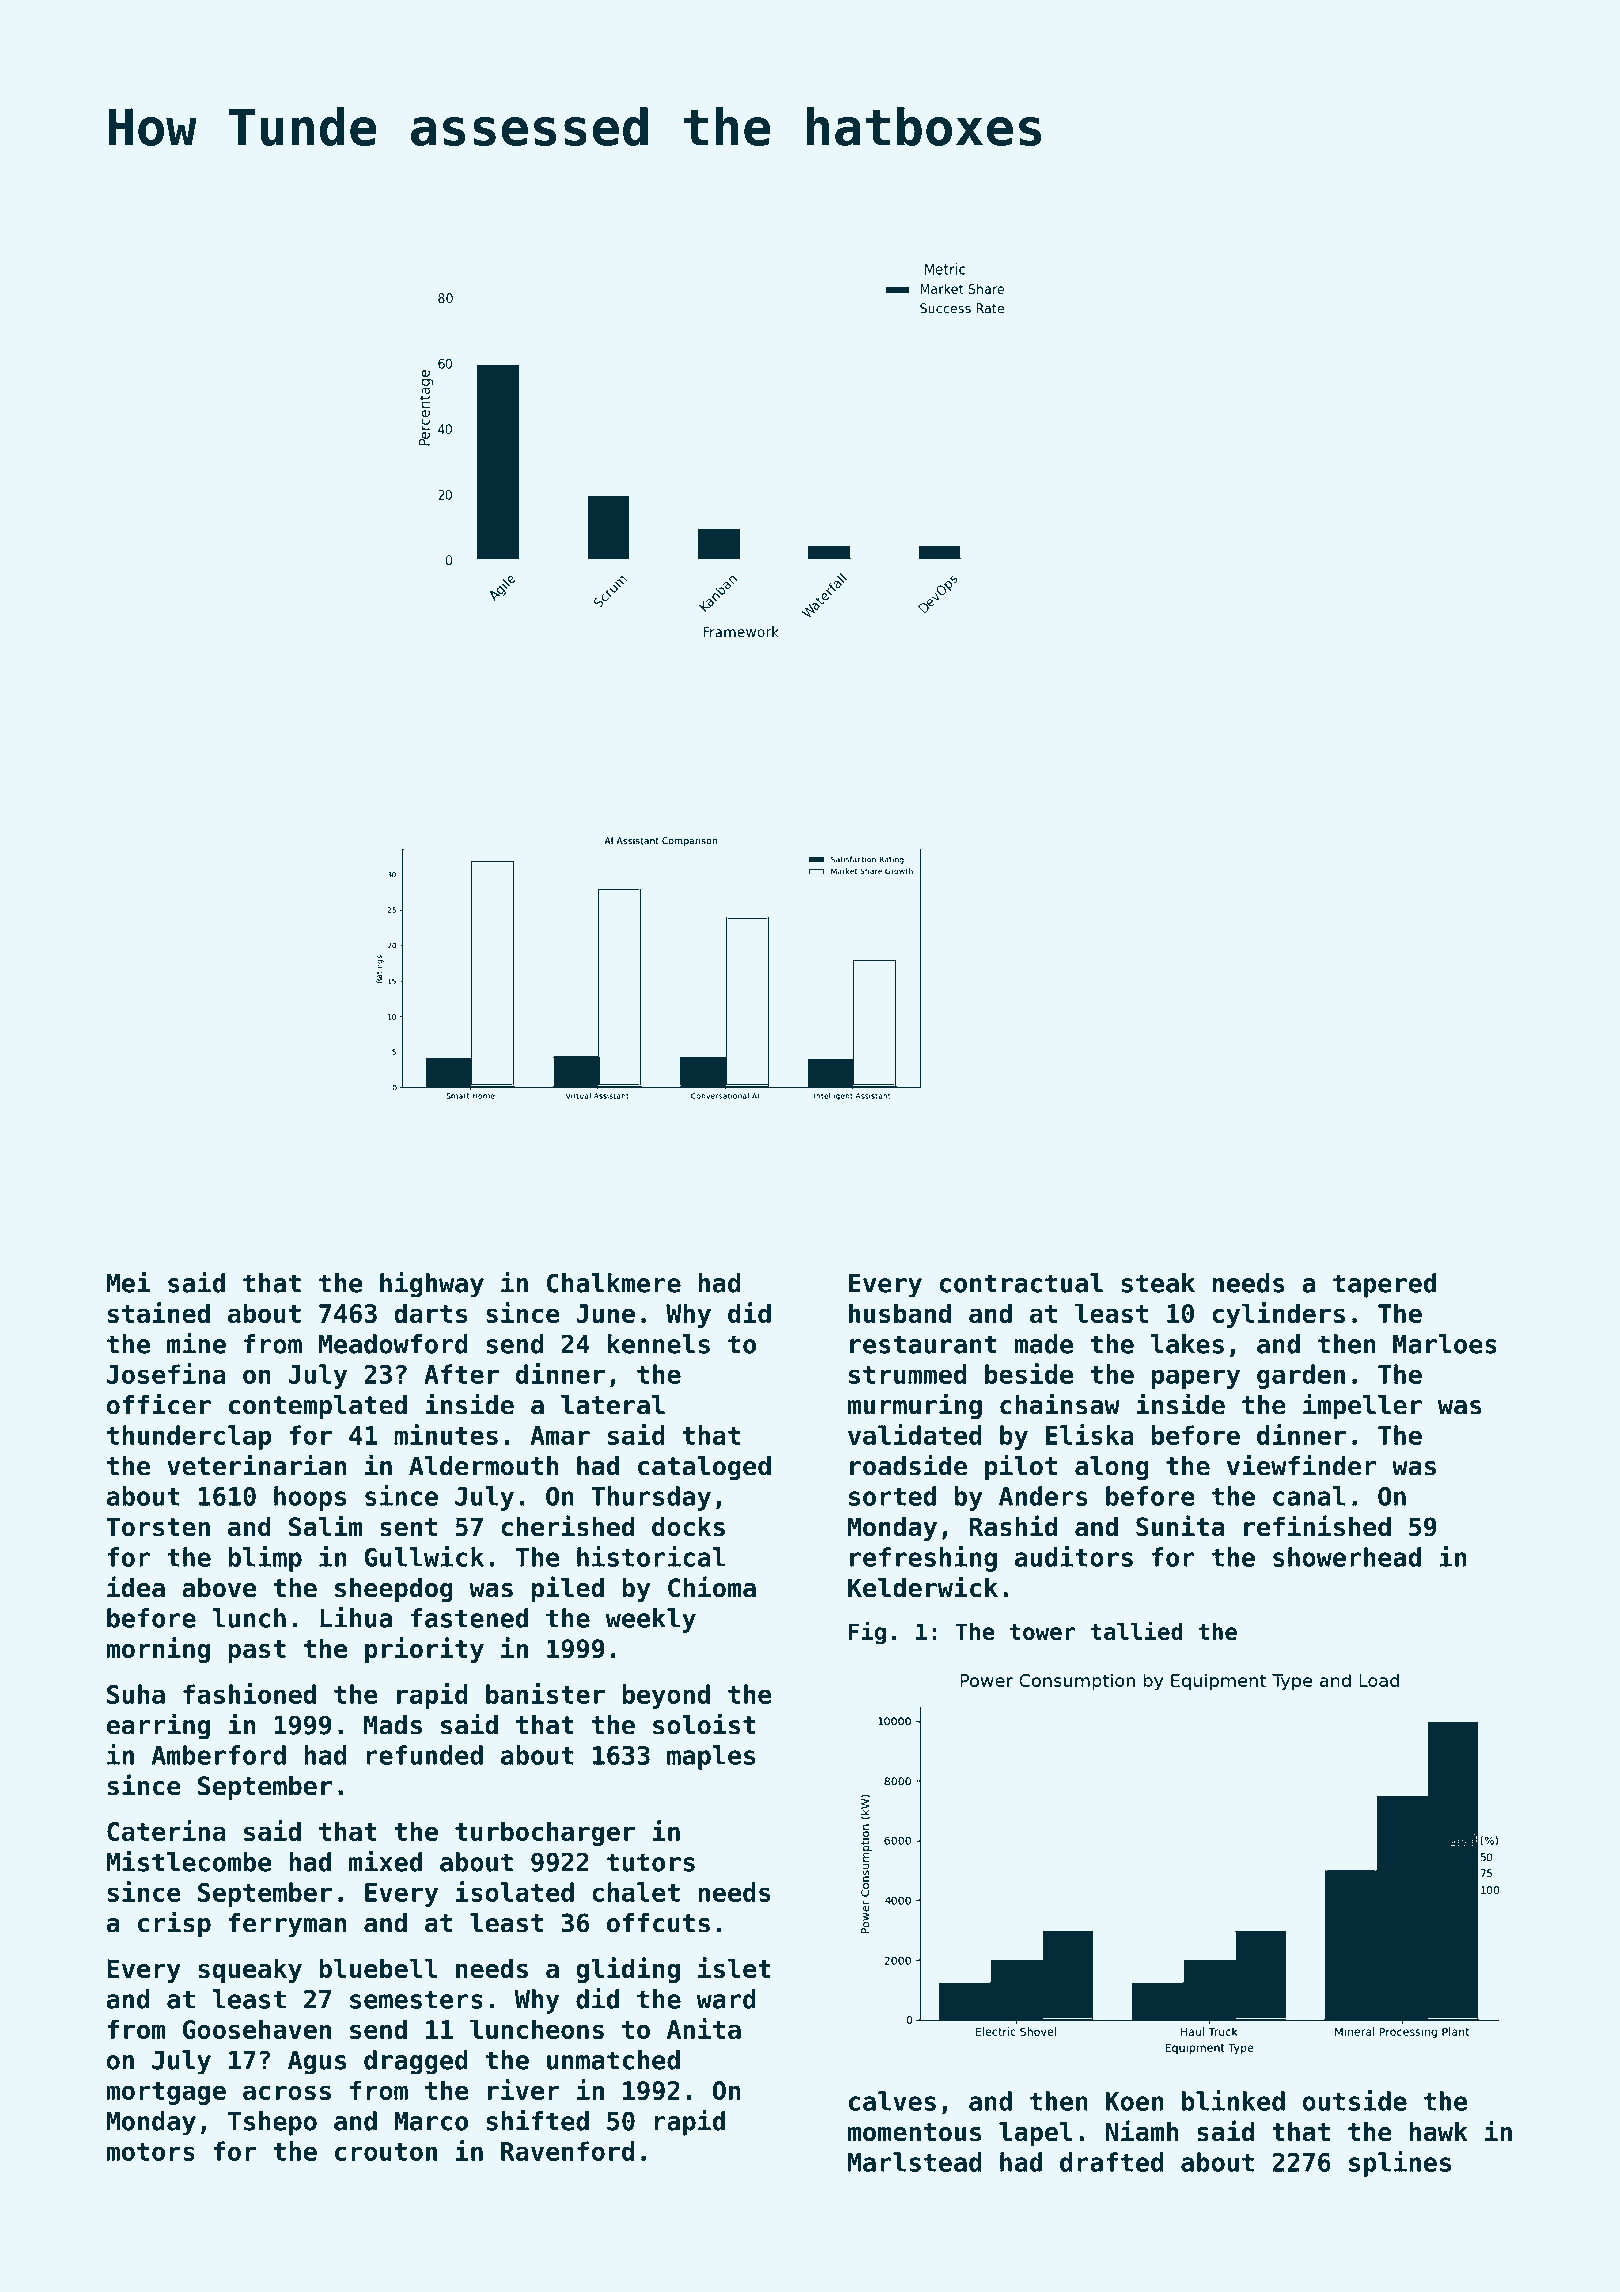 The image size is (1620, 2292). What do you see at coordinates (424, 1650) in the screenshot?
I see `priority` at bounding box center [424, 1650].
